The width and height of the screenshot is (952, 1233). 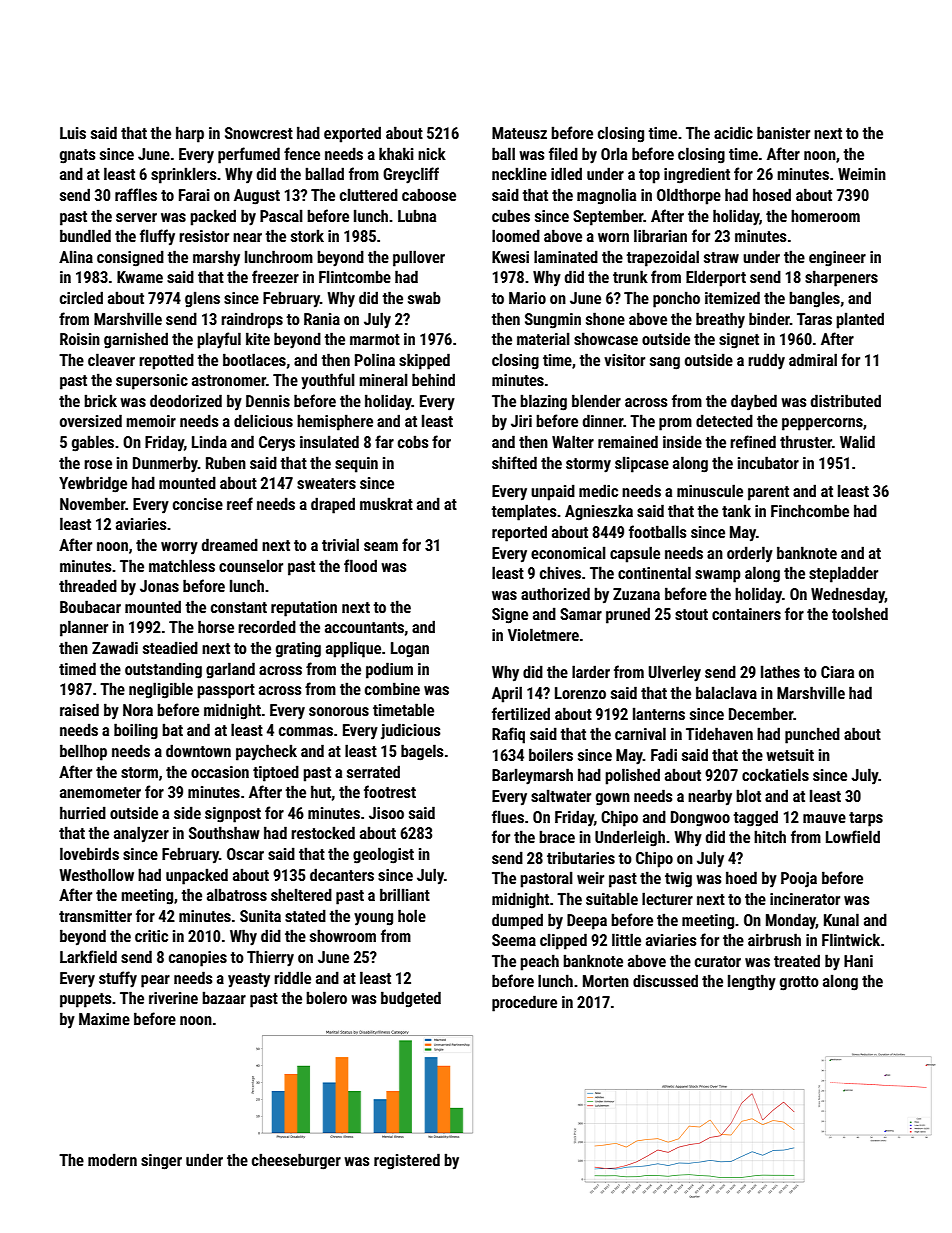 I want to click on Jonas, so click(x=159, y=586).
